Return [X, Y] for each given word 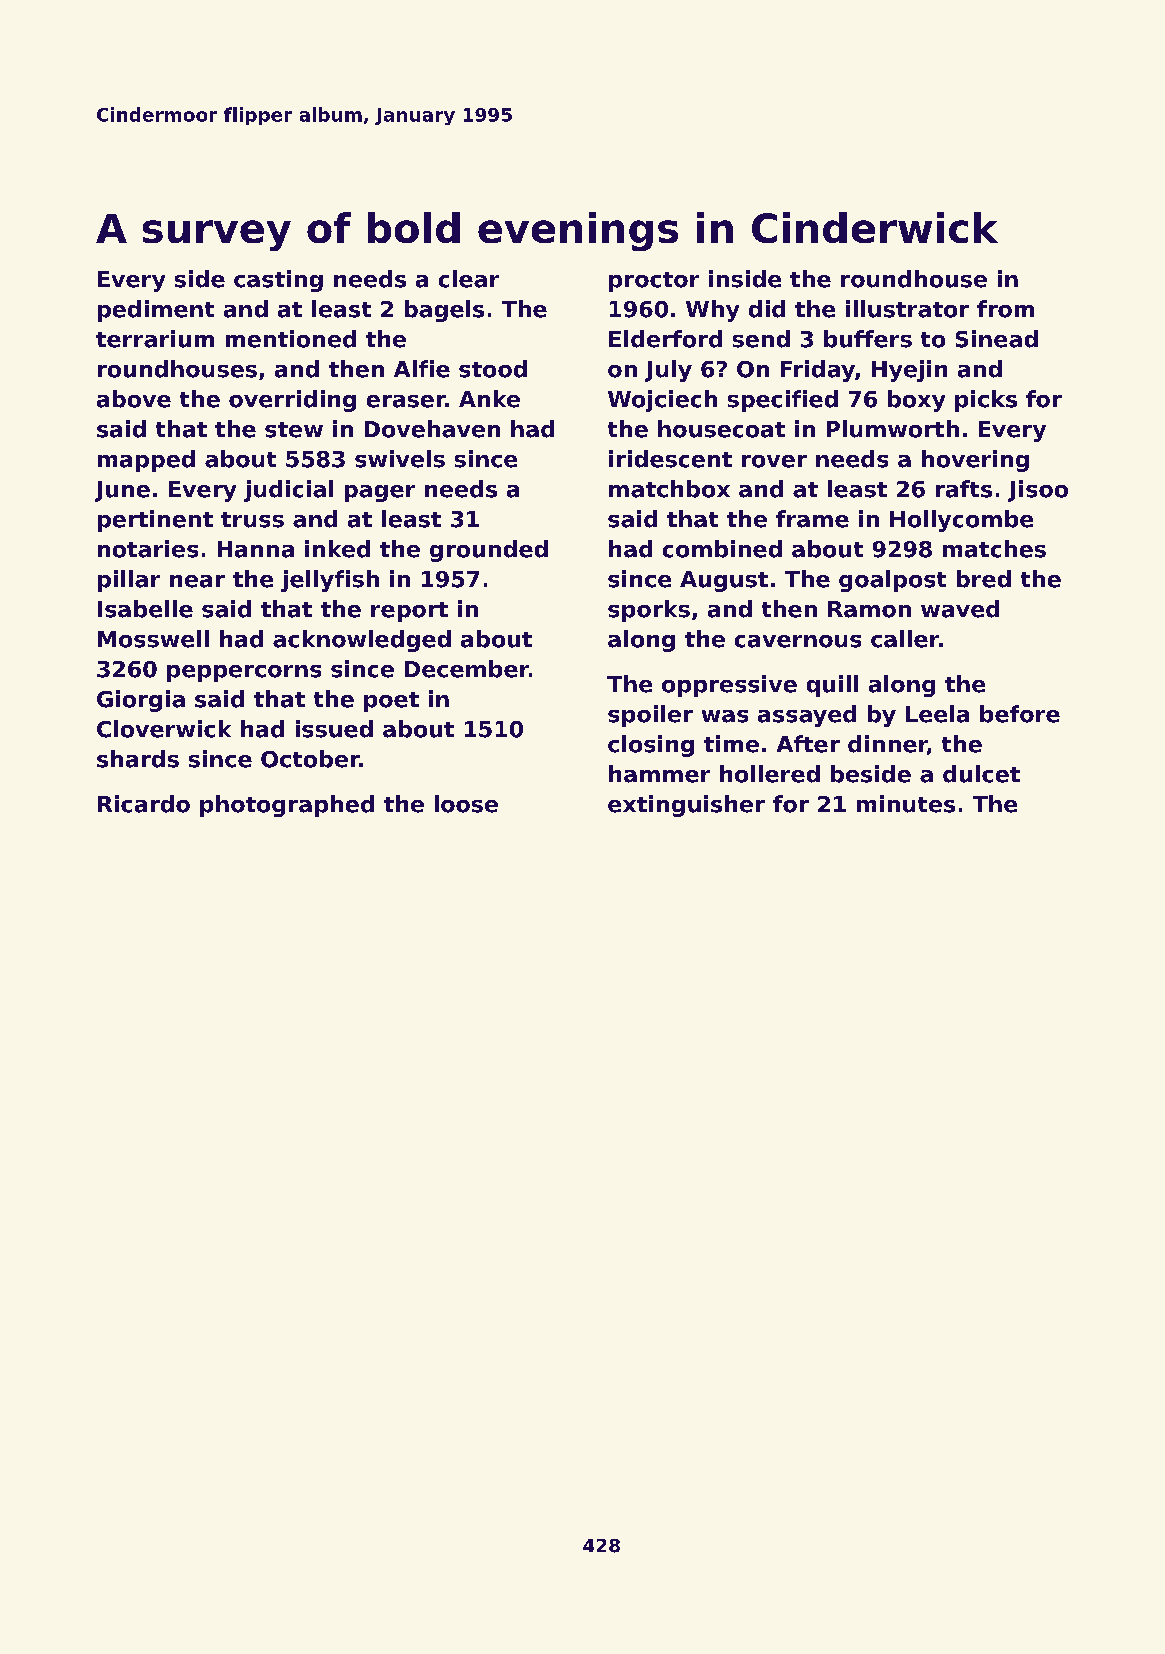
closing [651, 746]
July [668, 371]
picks [986, 401]
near [197, 581]
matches [994, 549]
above [134, 399]
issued [334, 729]
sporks [649, 611]
